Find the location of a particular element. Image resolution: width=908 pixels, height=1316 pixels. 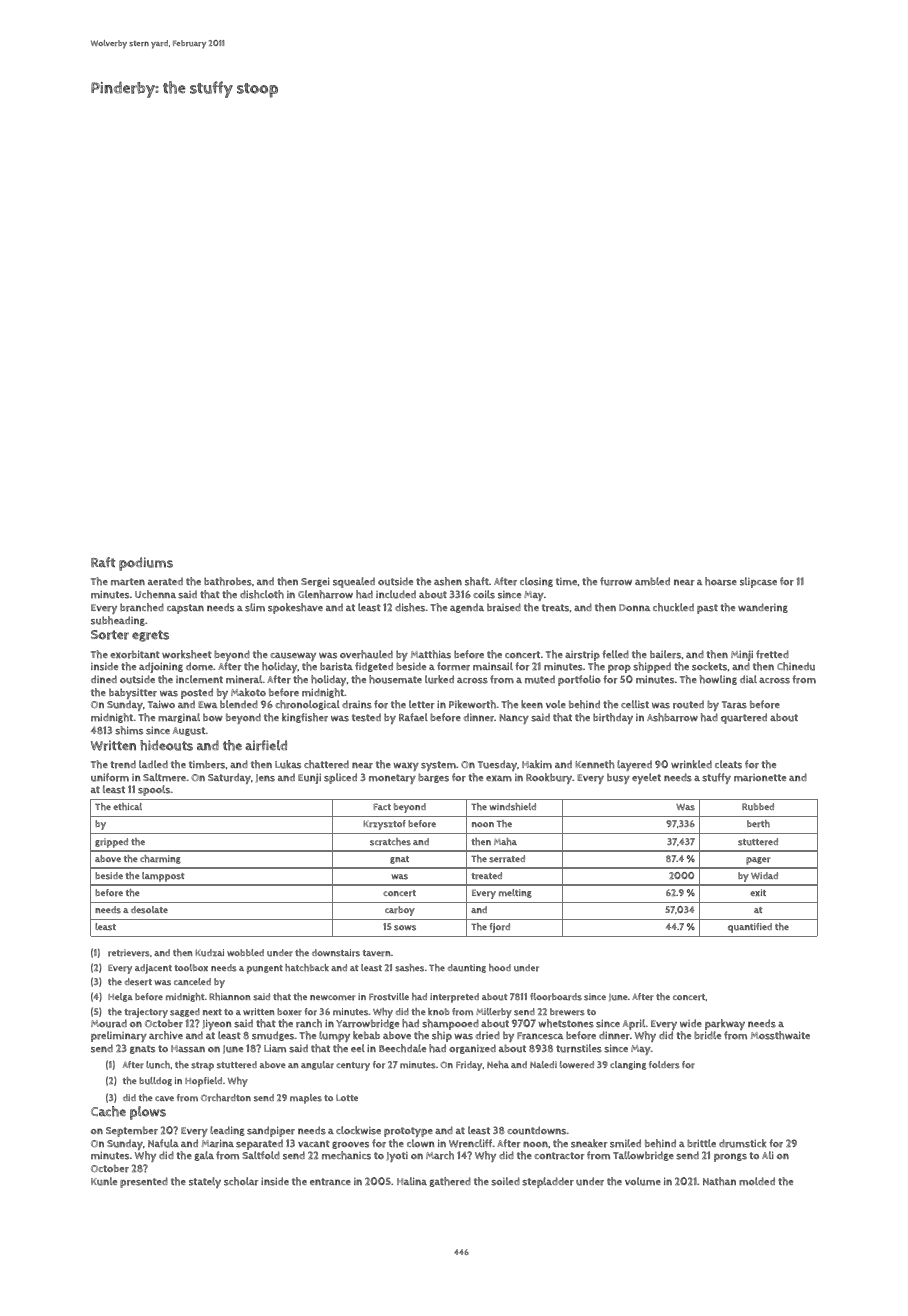

Kunle is located at coordinates (104, 1181).
